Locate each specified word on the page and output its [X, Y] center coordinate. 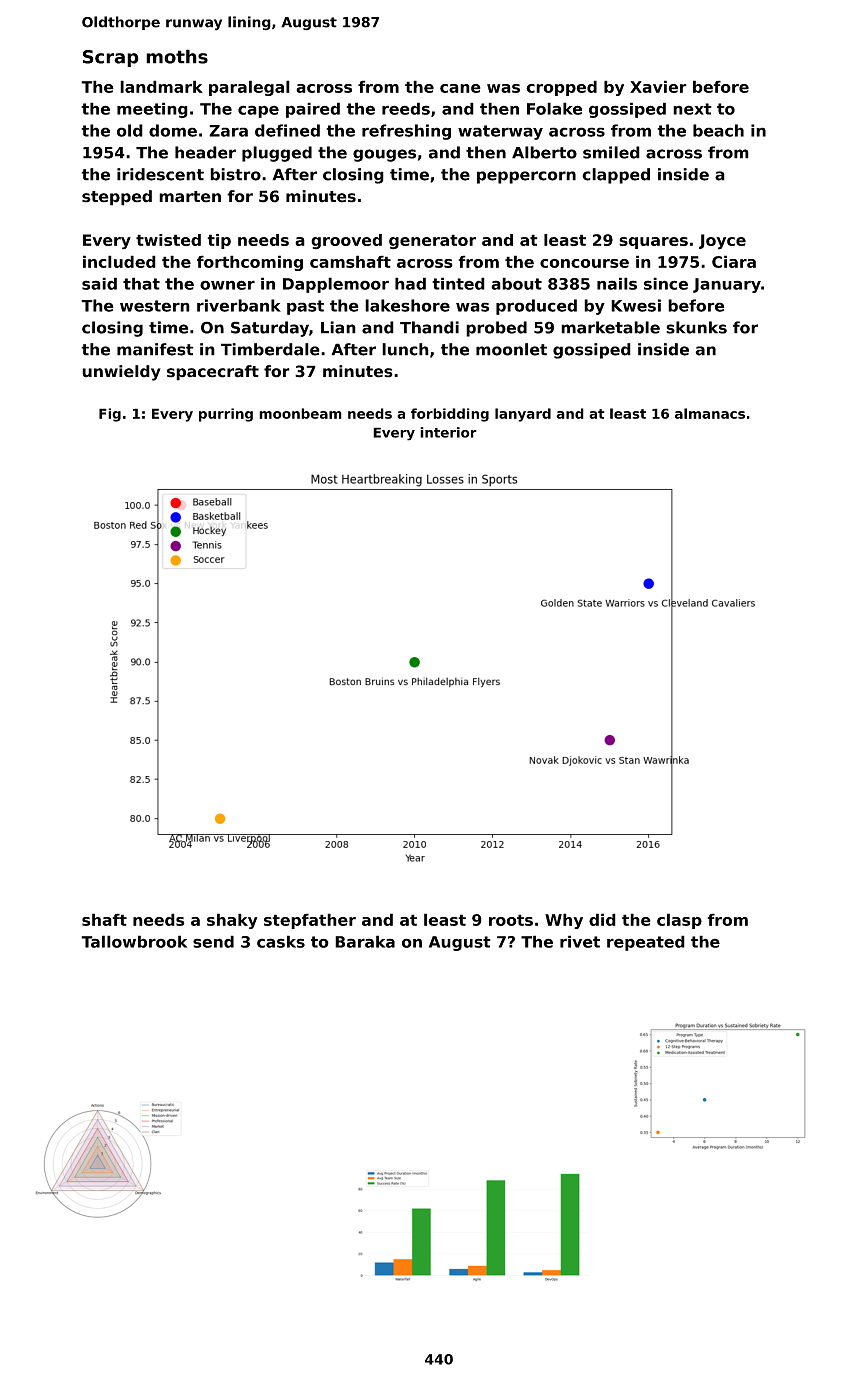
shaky [232, 921]
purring [226, 415]
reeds [406, 108]
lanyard [523, 415]
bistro [235, 174]
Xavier [658, 86]
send [213, 941]
